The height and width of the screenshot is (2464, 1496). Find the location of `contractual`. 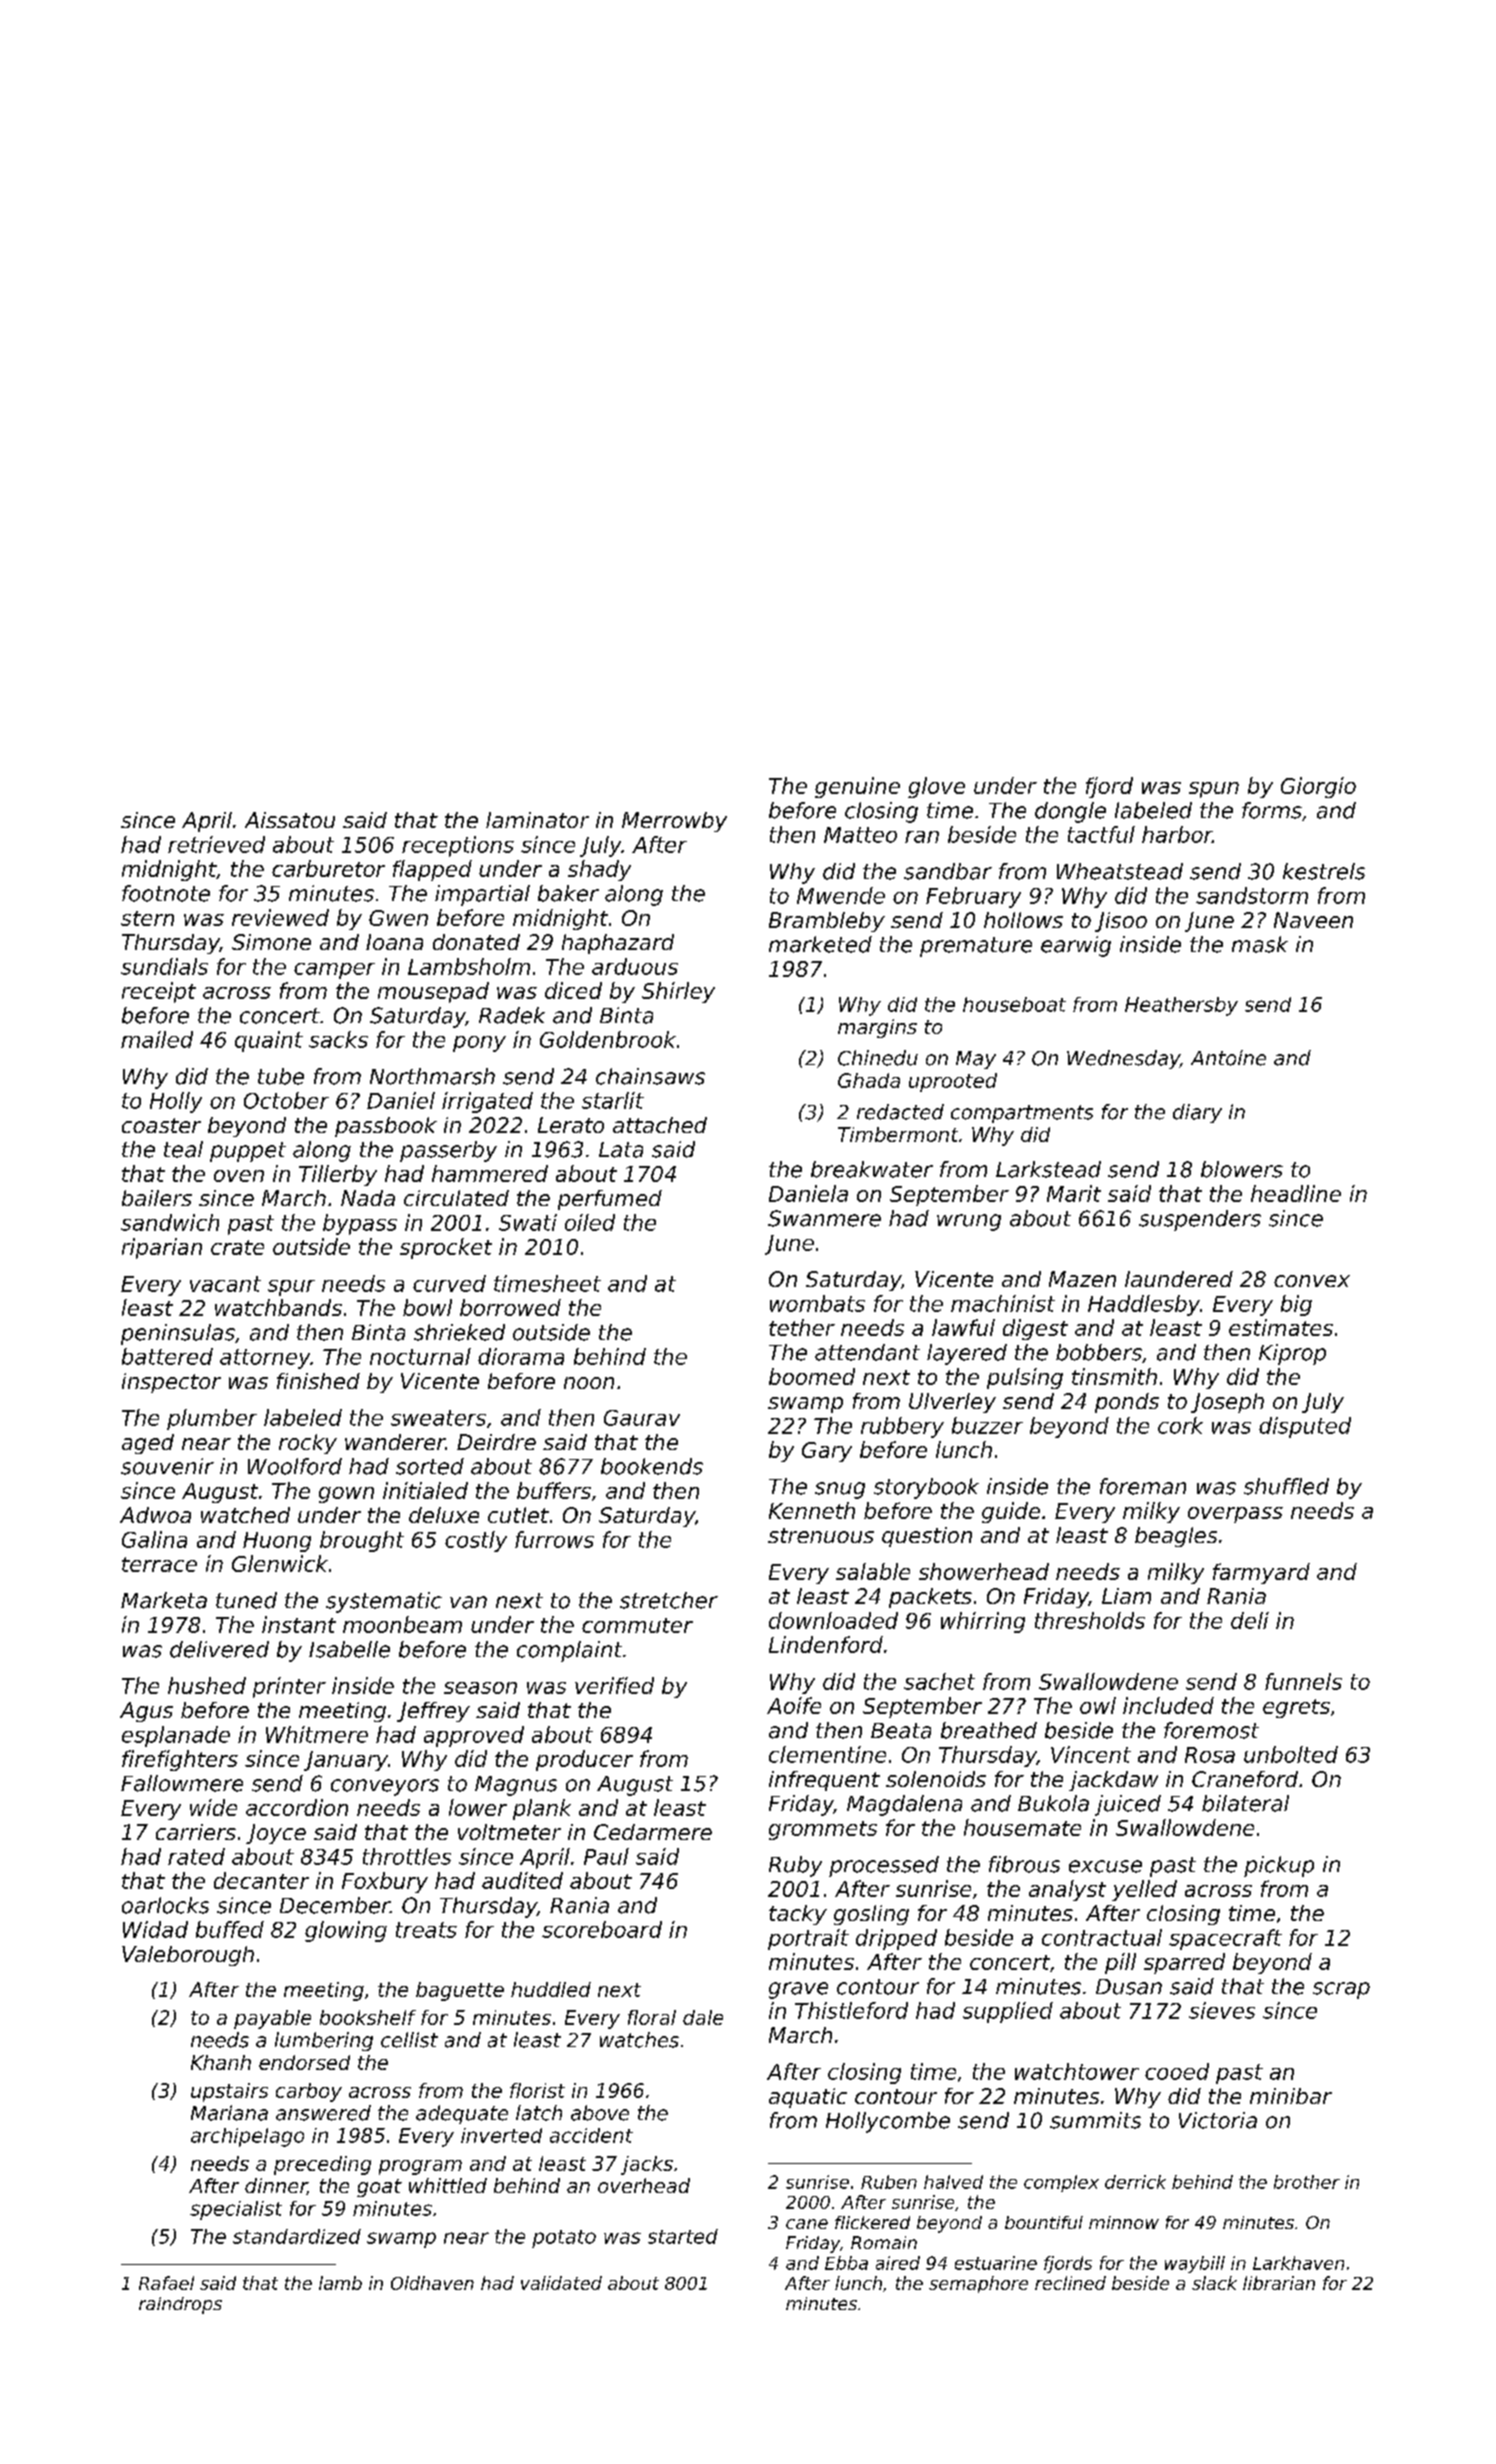

contractual is located at coordinates (1102, 1937).
